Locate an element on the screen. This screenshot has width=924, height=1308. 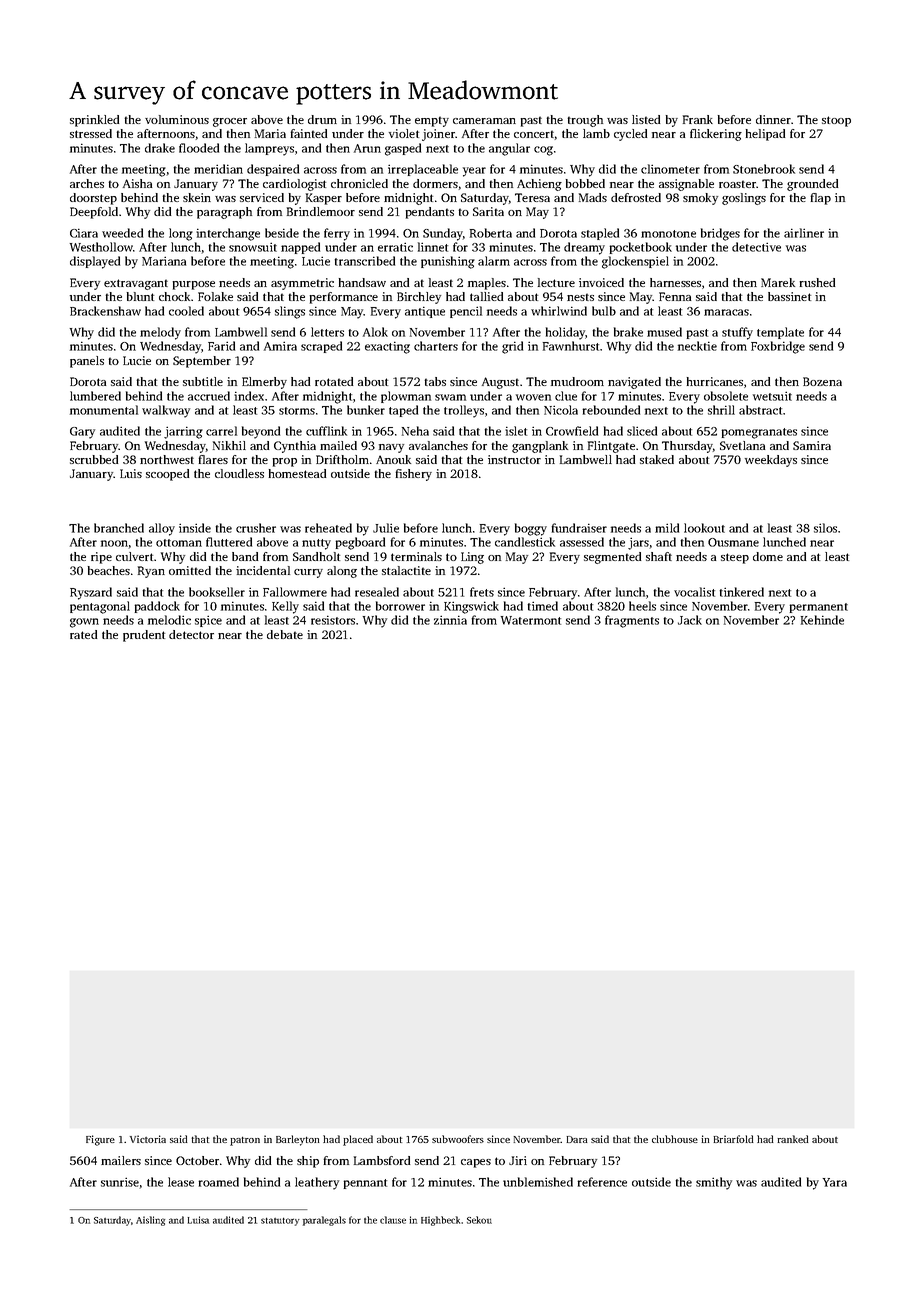
rated is located at coordinates (83, 634).
